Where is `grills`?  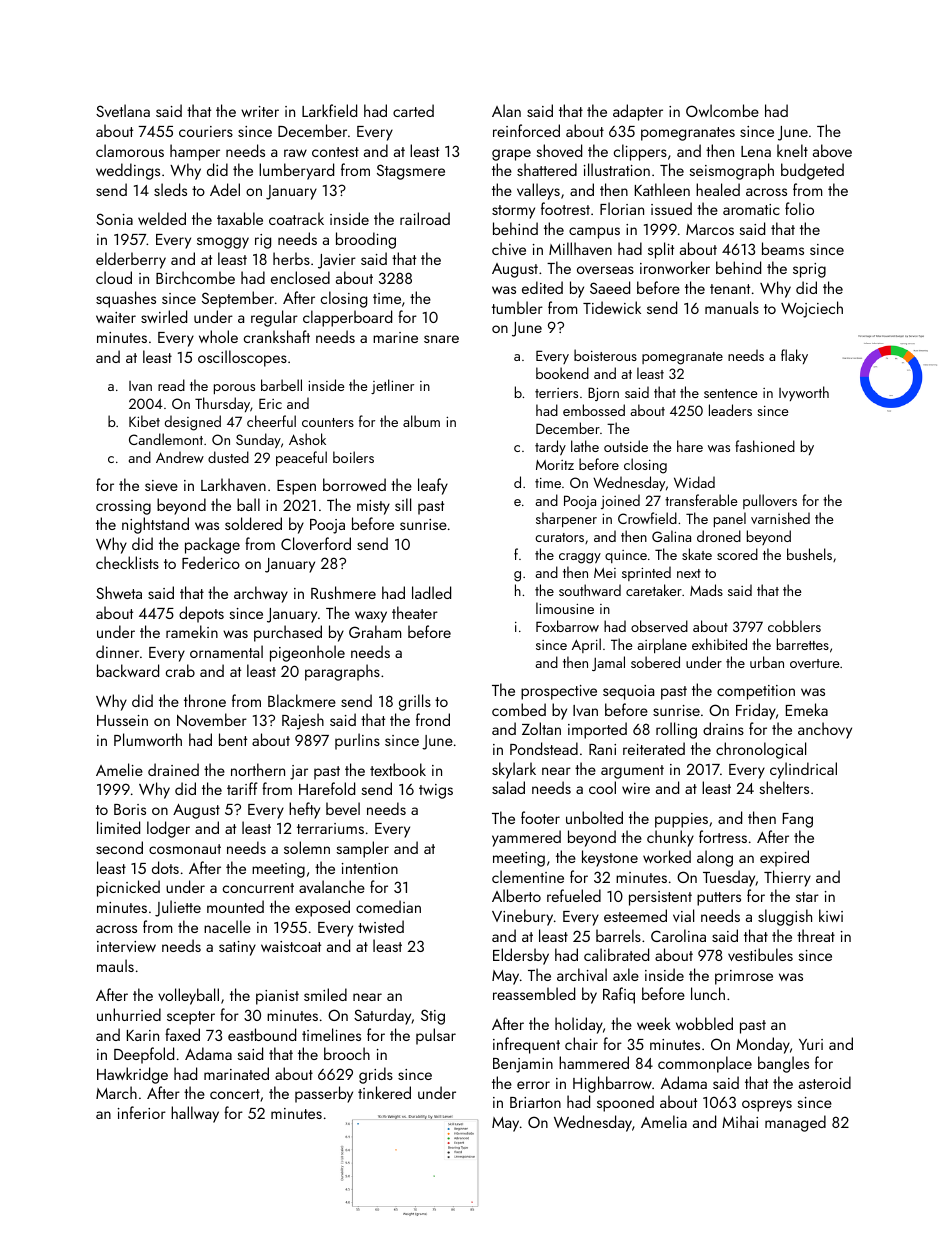 grills is located at coordinates (415, 702).
